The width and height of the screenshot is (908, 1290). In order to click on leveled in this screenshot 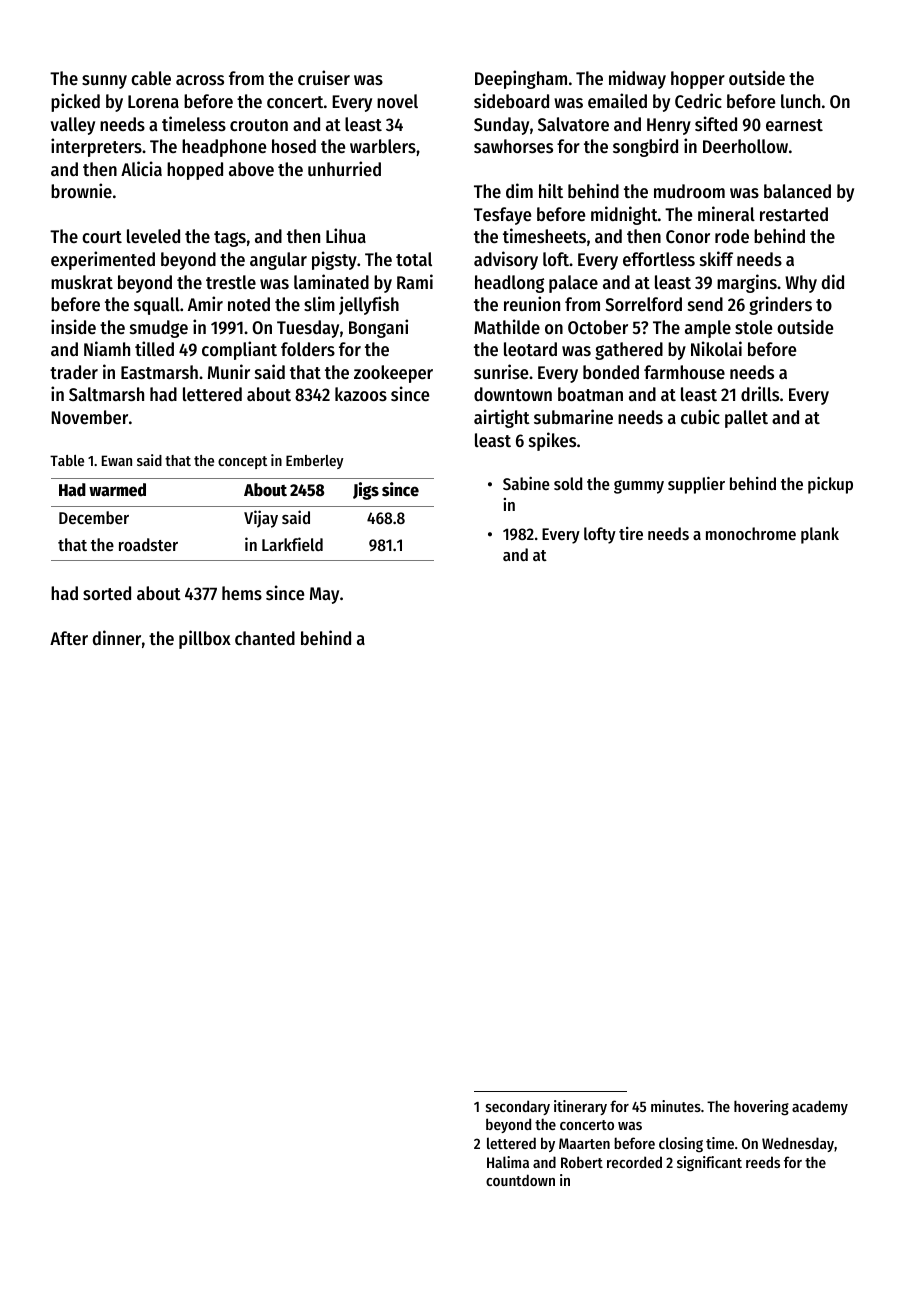, I will do `click(153, 236)`.
